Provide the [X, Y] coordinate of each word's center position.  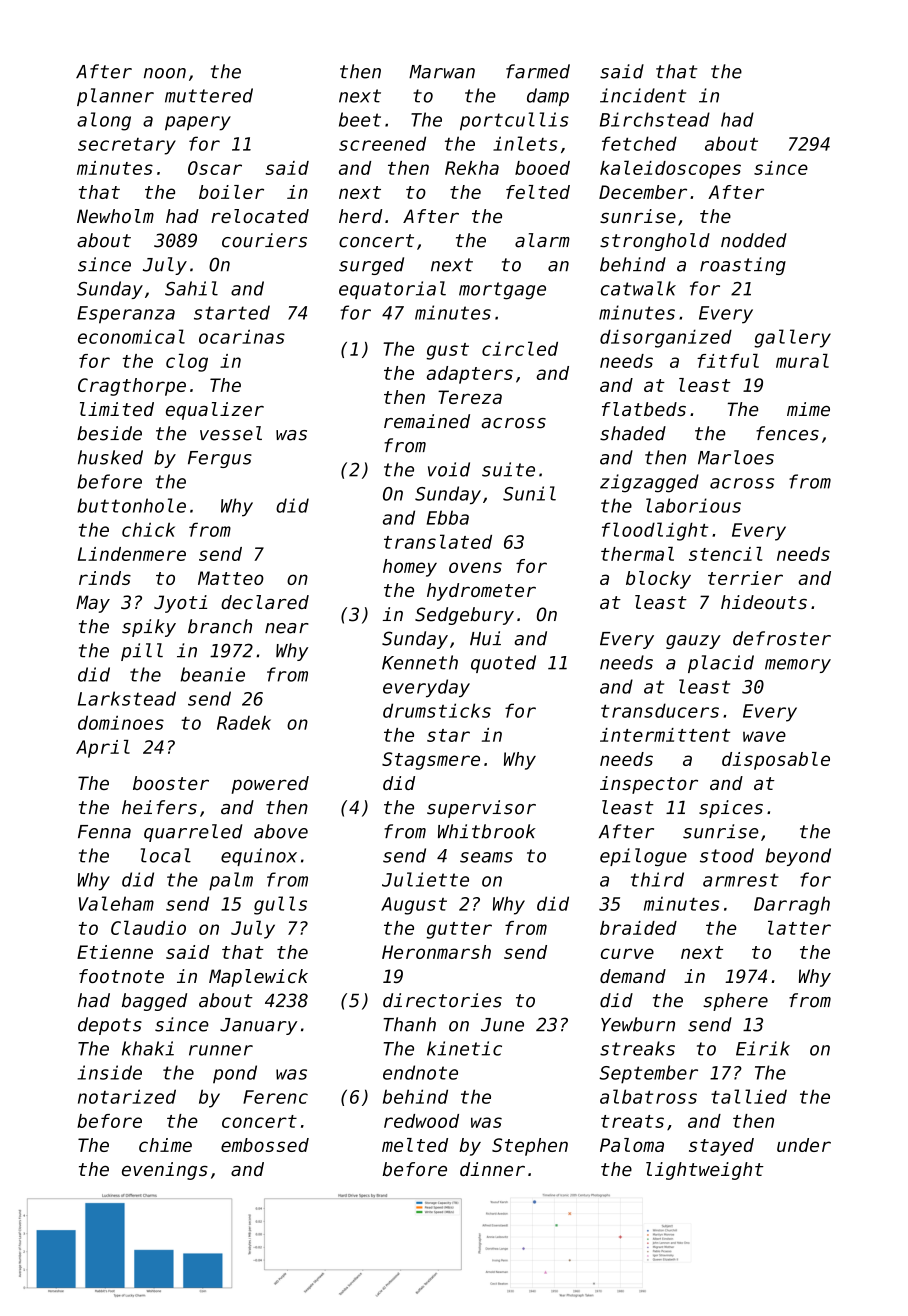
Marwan [442, 72]
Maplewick [258, 978]
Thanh [409, 1024]
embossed [265, 1145]
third [657, 879]
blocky [658, 580]
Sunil [529, 493]
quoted [503, 664]
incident [643, 95]
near [287, 628]
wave [764, 736]
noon [165, 73]
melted [415, 1145]
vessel [231, 433]
